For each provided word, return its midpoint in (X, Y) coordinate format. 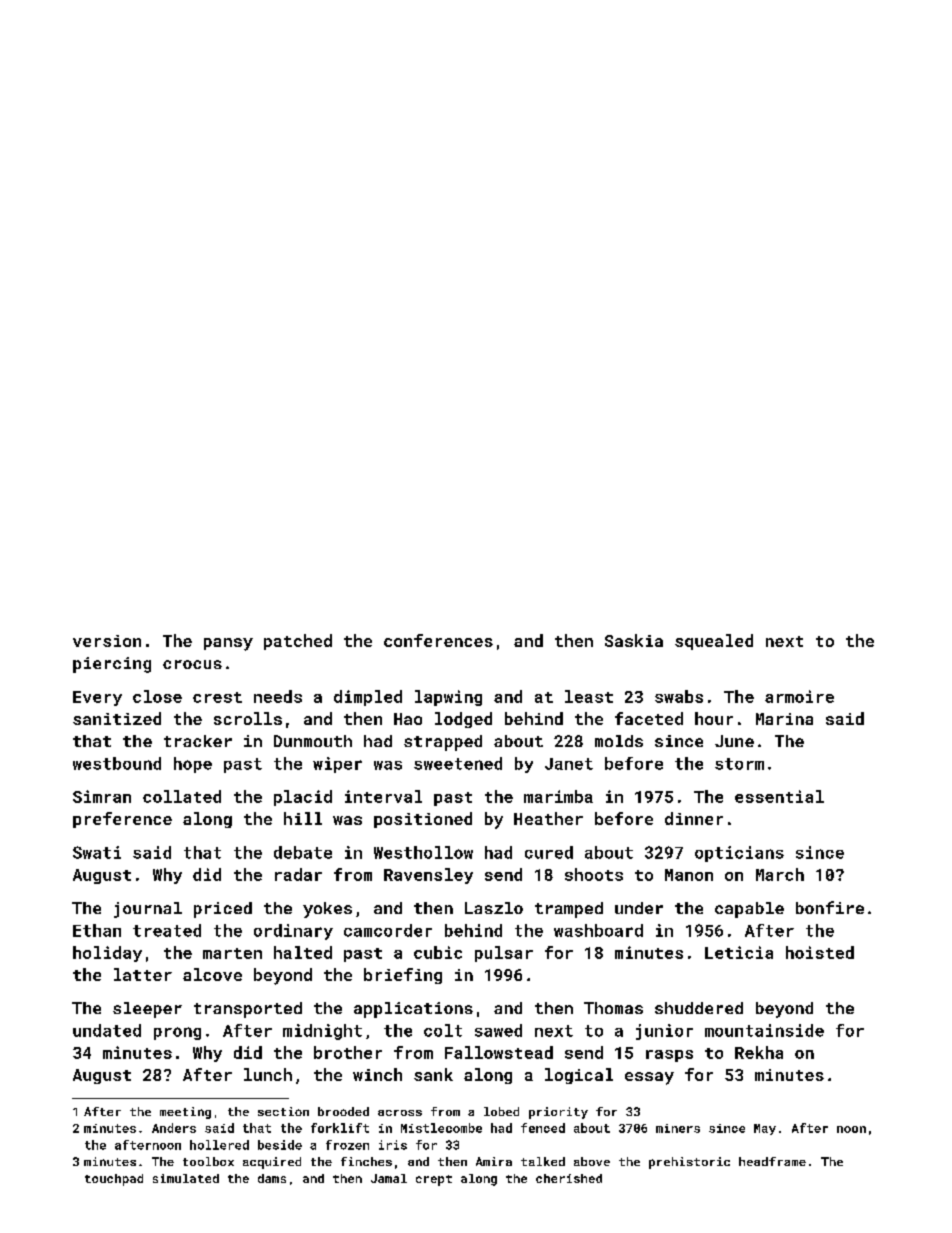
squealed (714, 642)
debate (303, 852)
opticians (739, 854)
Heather (548, 818)
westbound (117, 763)
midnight (322, 1032)
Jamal (389, 1178)
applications (413, 1010)
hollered (219, 1145)
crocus (192, 664)
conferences (438, 640)
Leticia (739, 952)
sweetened (458, 763)
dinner (694, 818)
